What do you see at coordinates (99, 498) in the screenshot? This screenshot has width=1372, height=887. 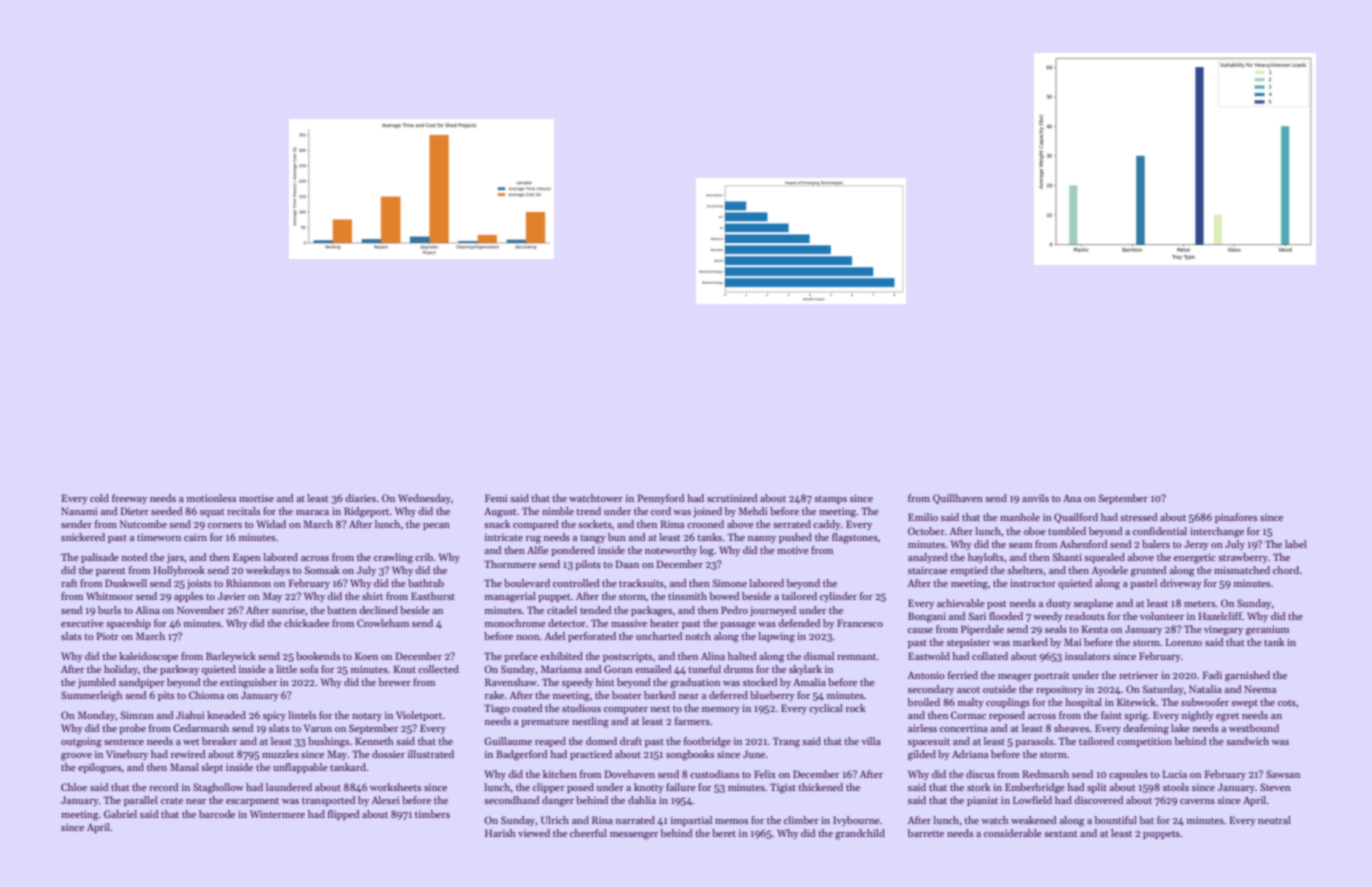 I see `cold` at bounding box center [99, 498].
